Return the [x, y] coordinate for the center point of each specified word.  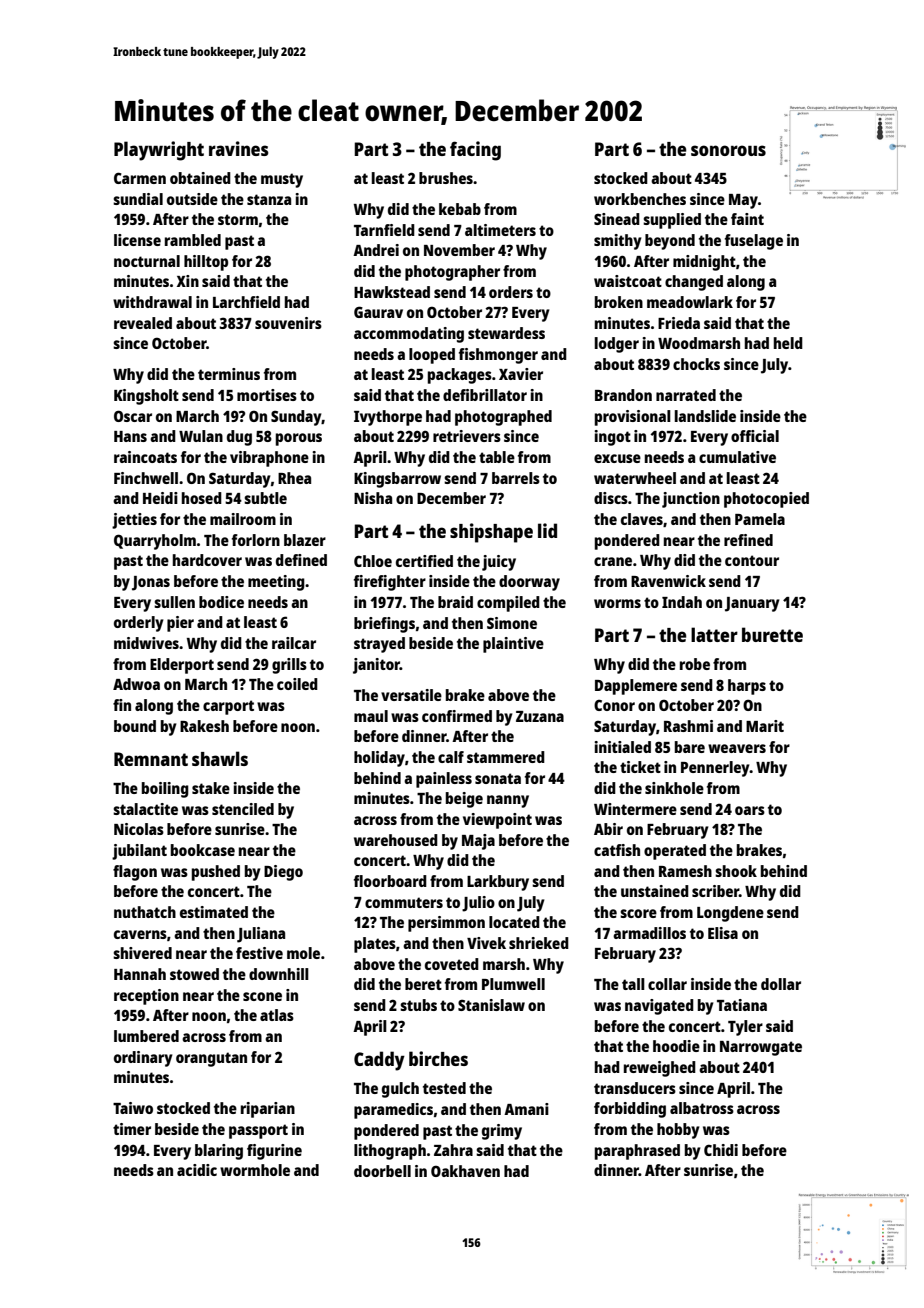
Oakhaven [465, 1171]
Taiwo [133, 1108]
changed [694, 283]
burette [772, 634]
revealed [143, 323]
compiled [508, 604]
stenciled [243, 809]
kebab [460, 209]
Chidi [721, 1150]
